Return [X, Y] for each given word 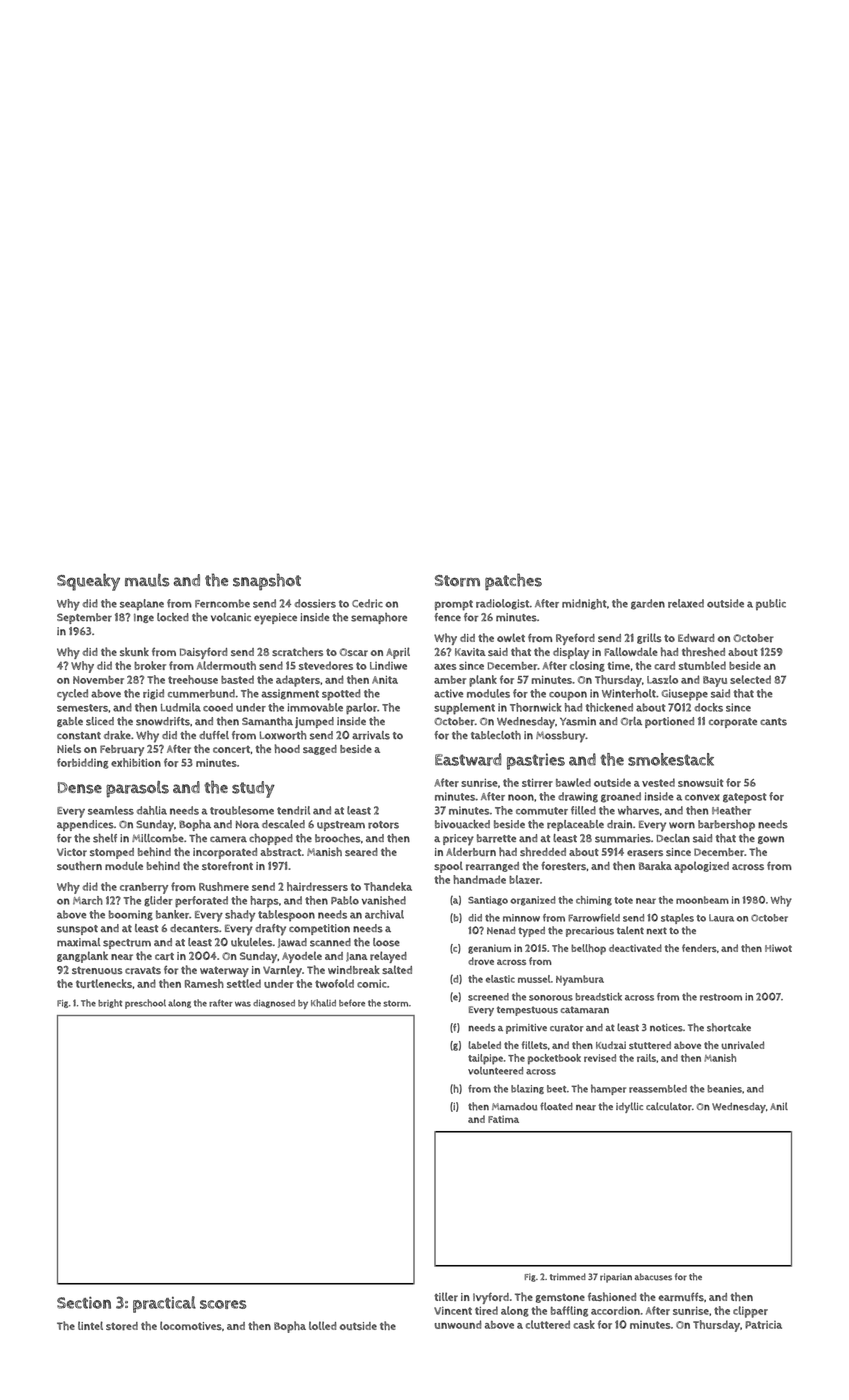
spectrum [127, 944]
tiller [446, 1296]
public [771, 605]
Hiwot [778, 948]
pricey [458, 840]
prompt [454, 605]
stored [122, 1326]
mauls [147, 580]
